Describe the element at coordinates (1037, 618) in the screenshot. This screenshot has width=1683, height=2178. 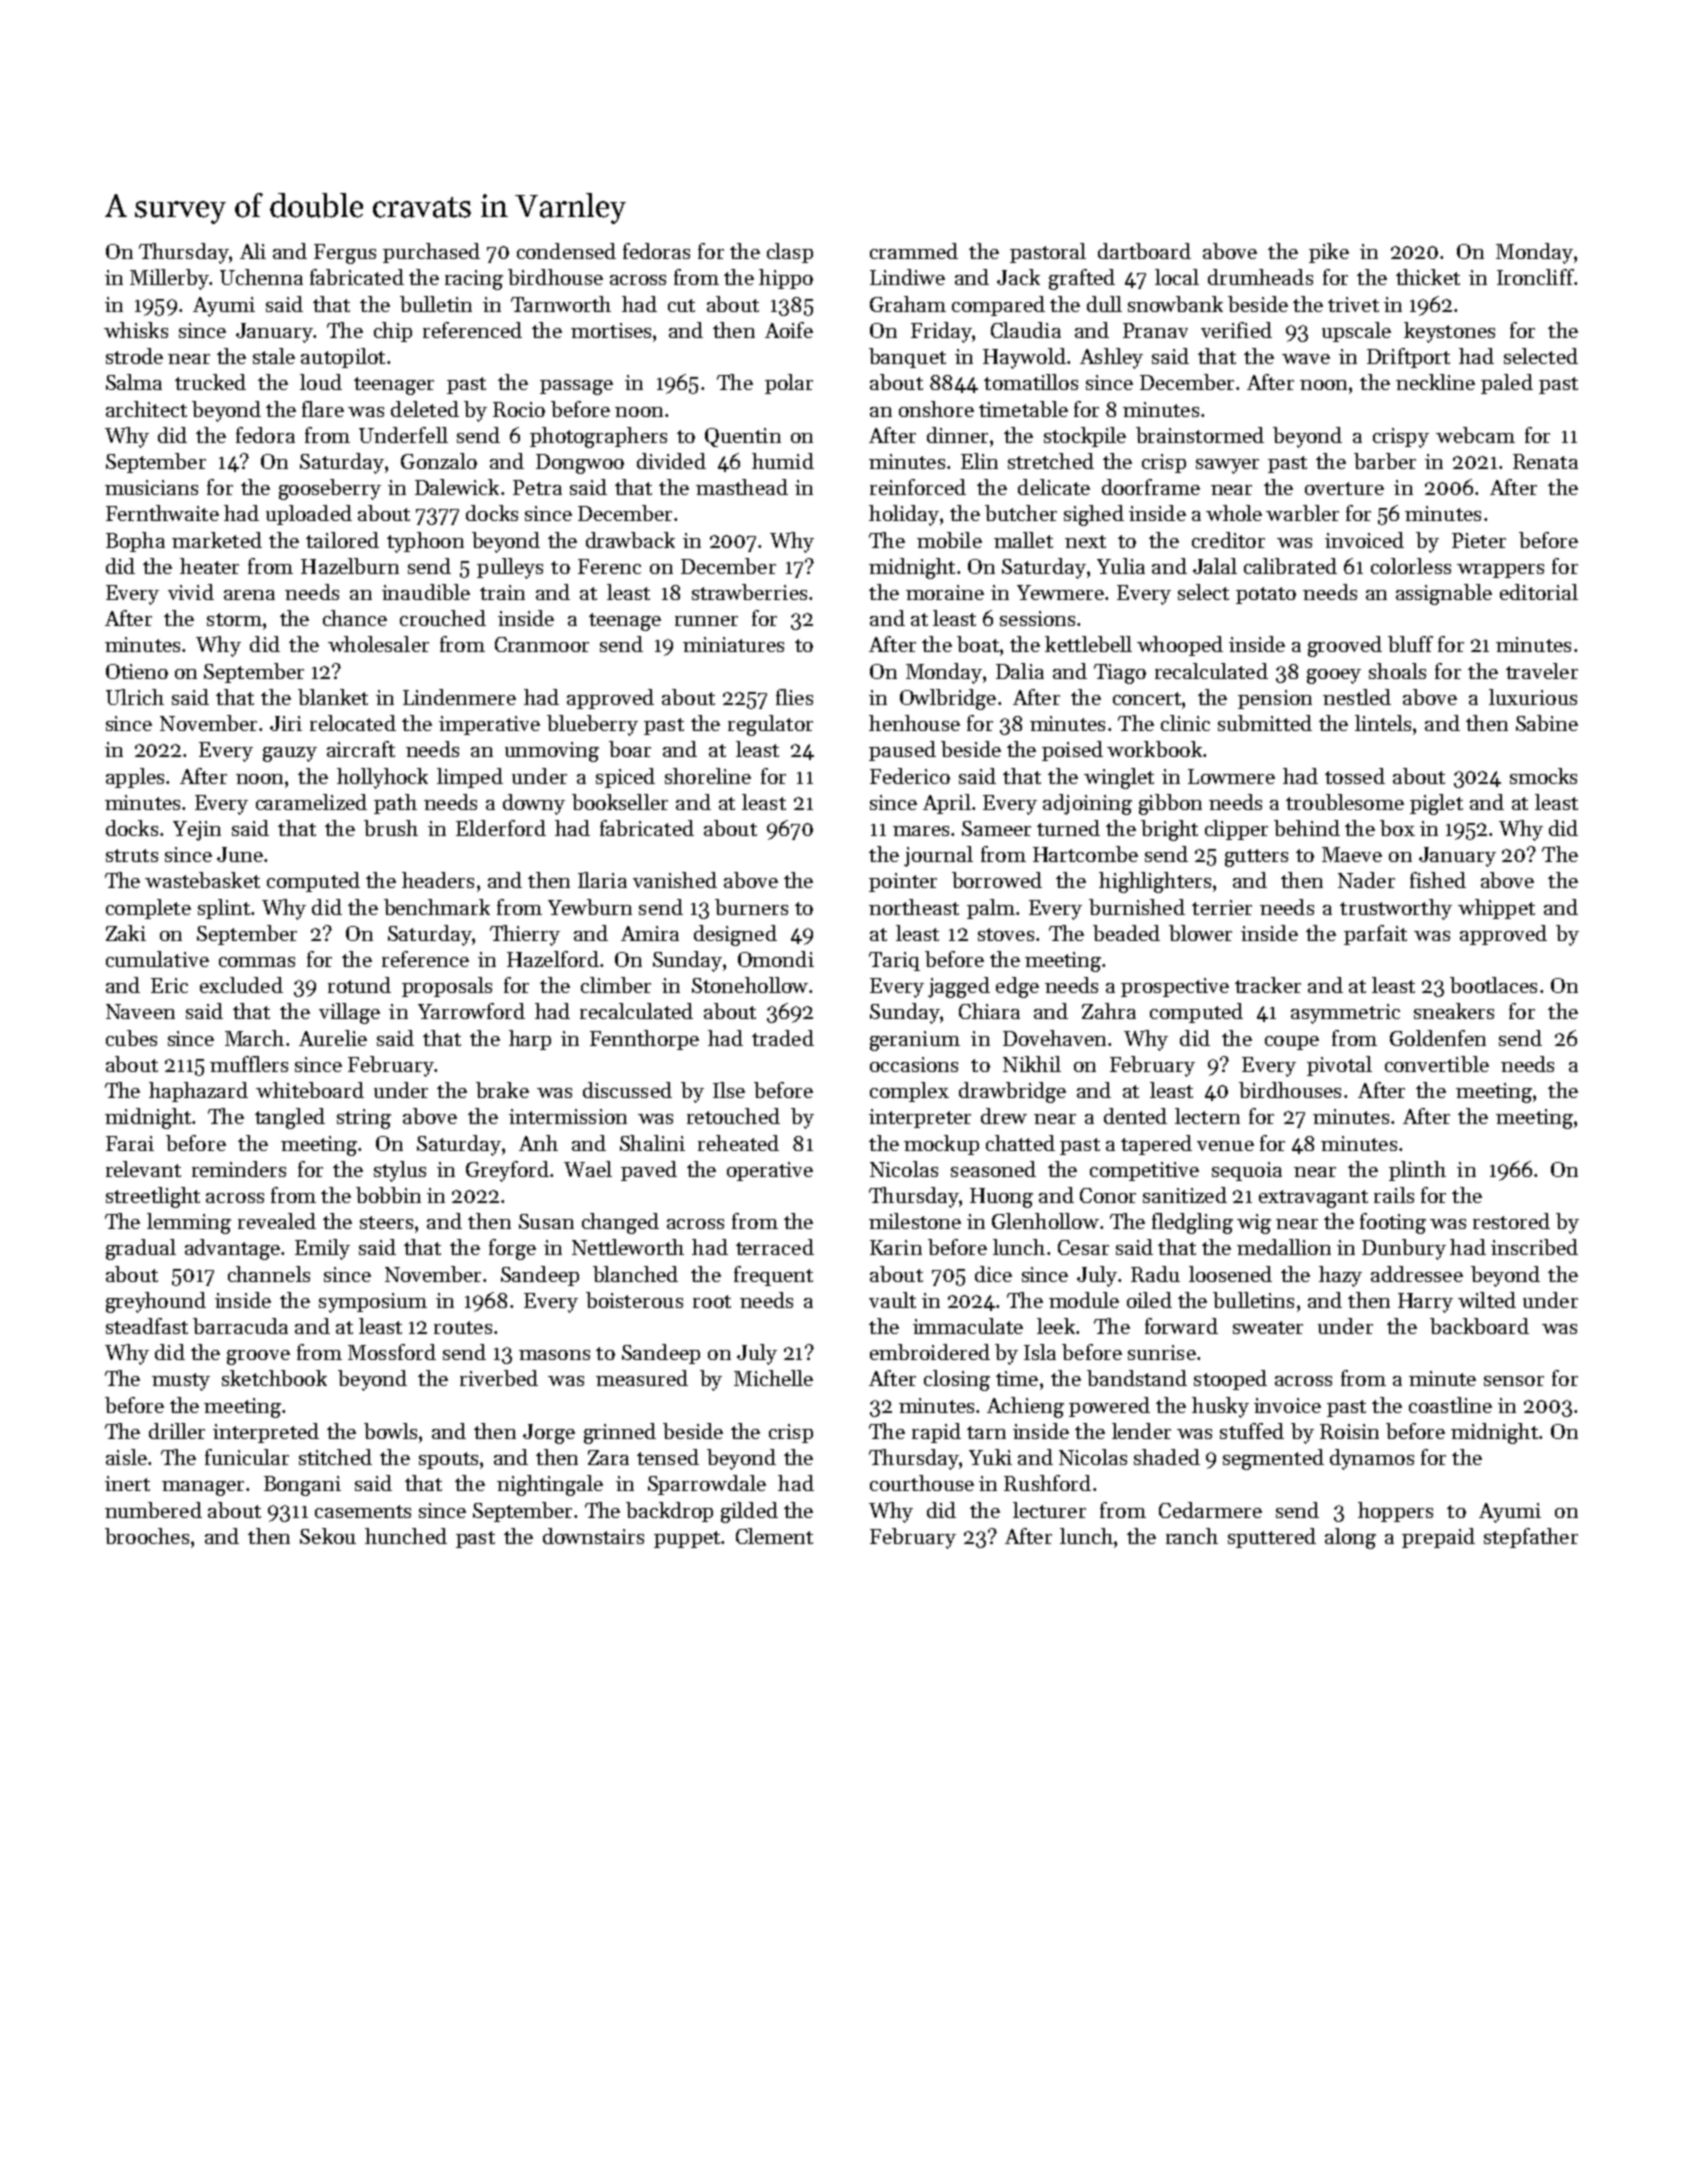
I see `sessions` at that location.
